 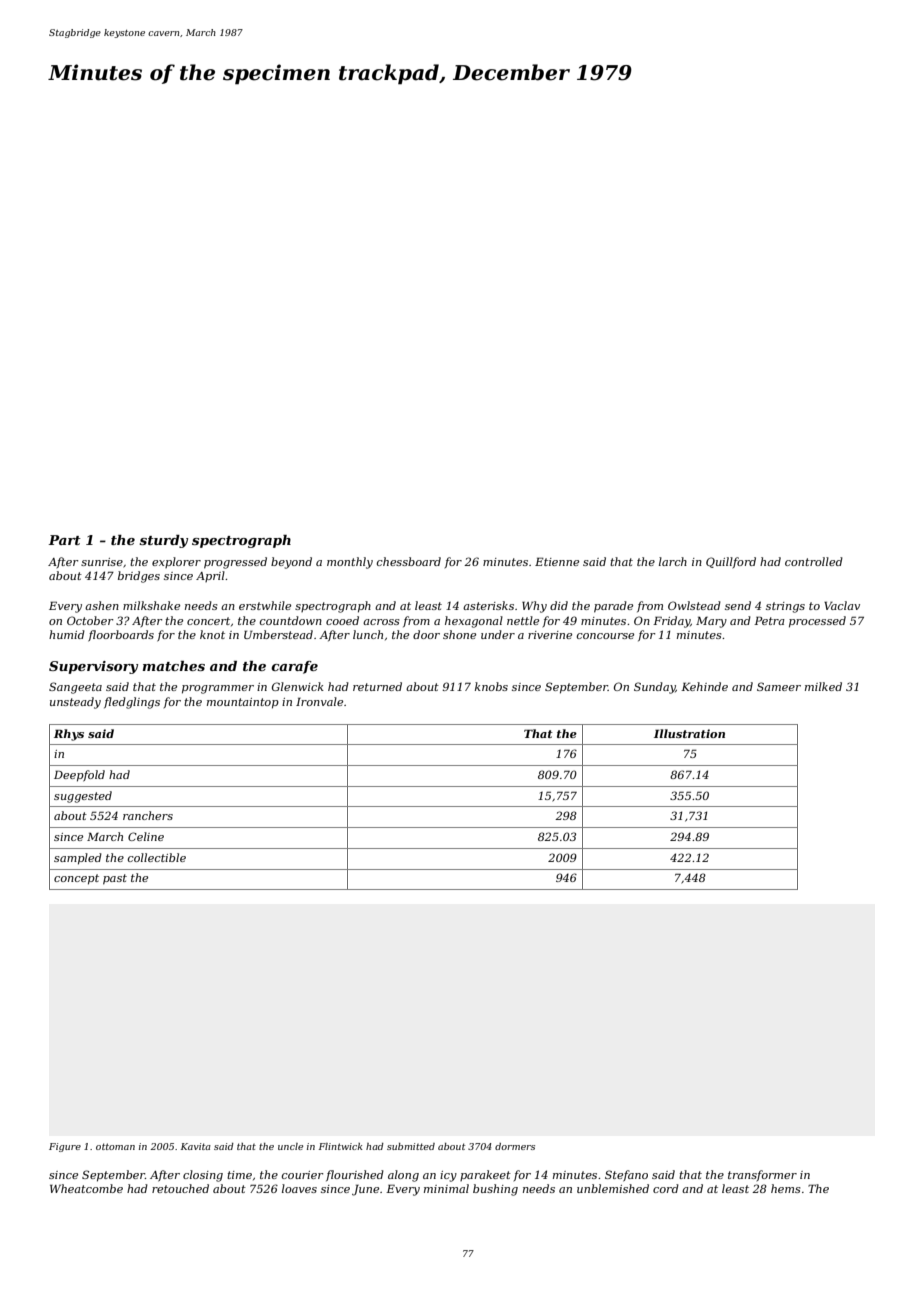 I want to click on hexagonal, so click(x=474, y=622).
